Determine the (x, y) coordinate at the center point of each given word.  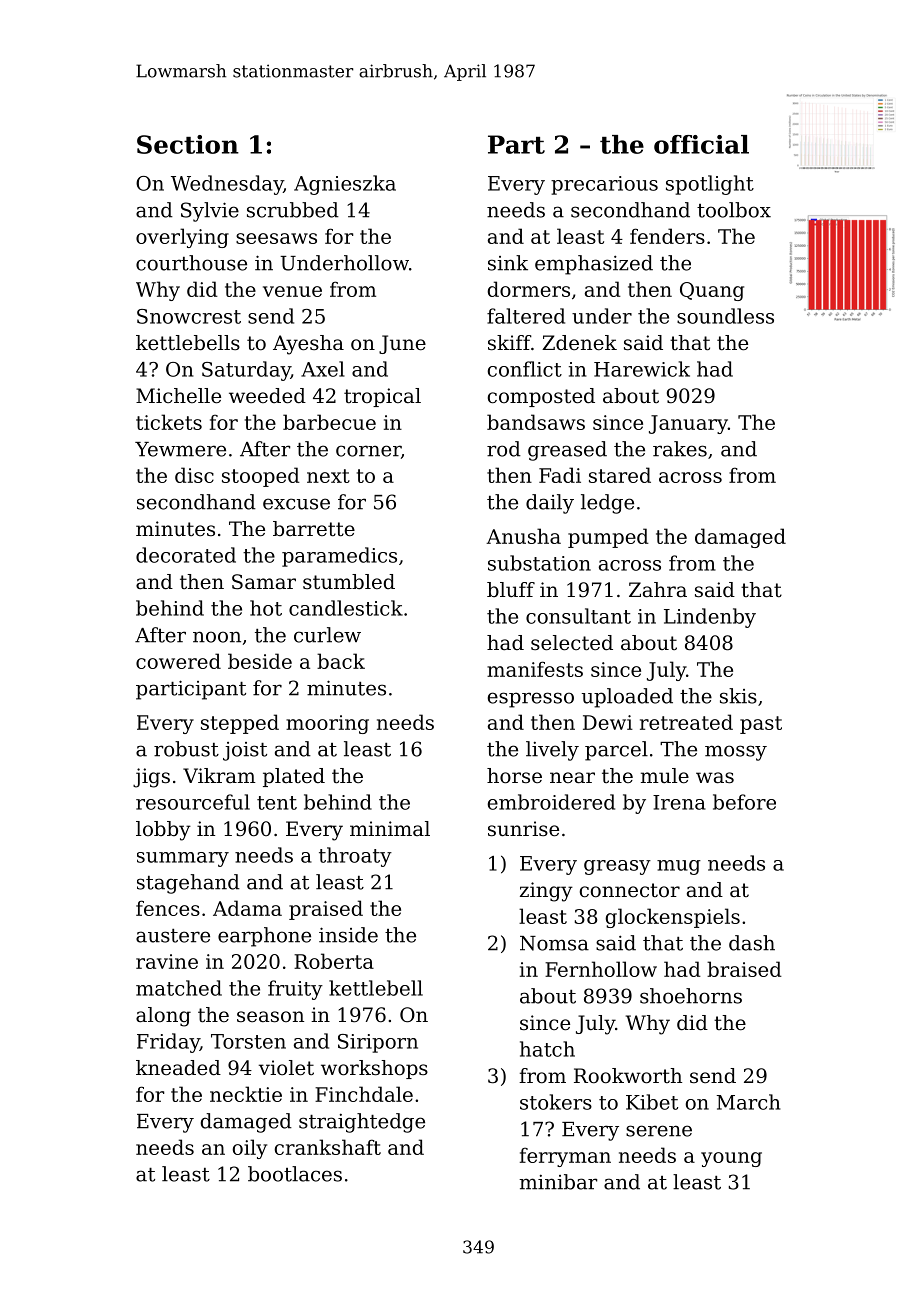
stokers (556, 1102)
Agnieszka (345, 185)
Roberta (334, 961)
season (270, 1017)
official (701, 144)
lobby (163, 831)
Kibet (652, 1102)
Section (188, 144)
